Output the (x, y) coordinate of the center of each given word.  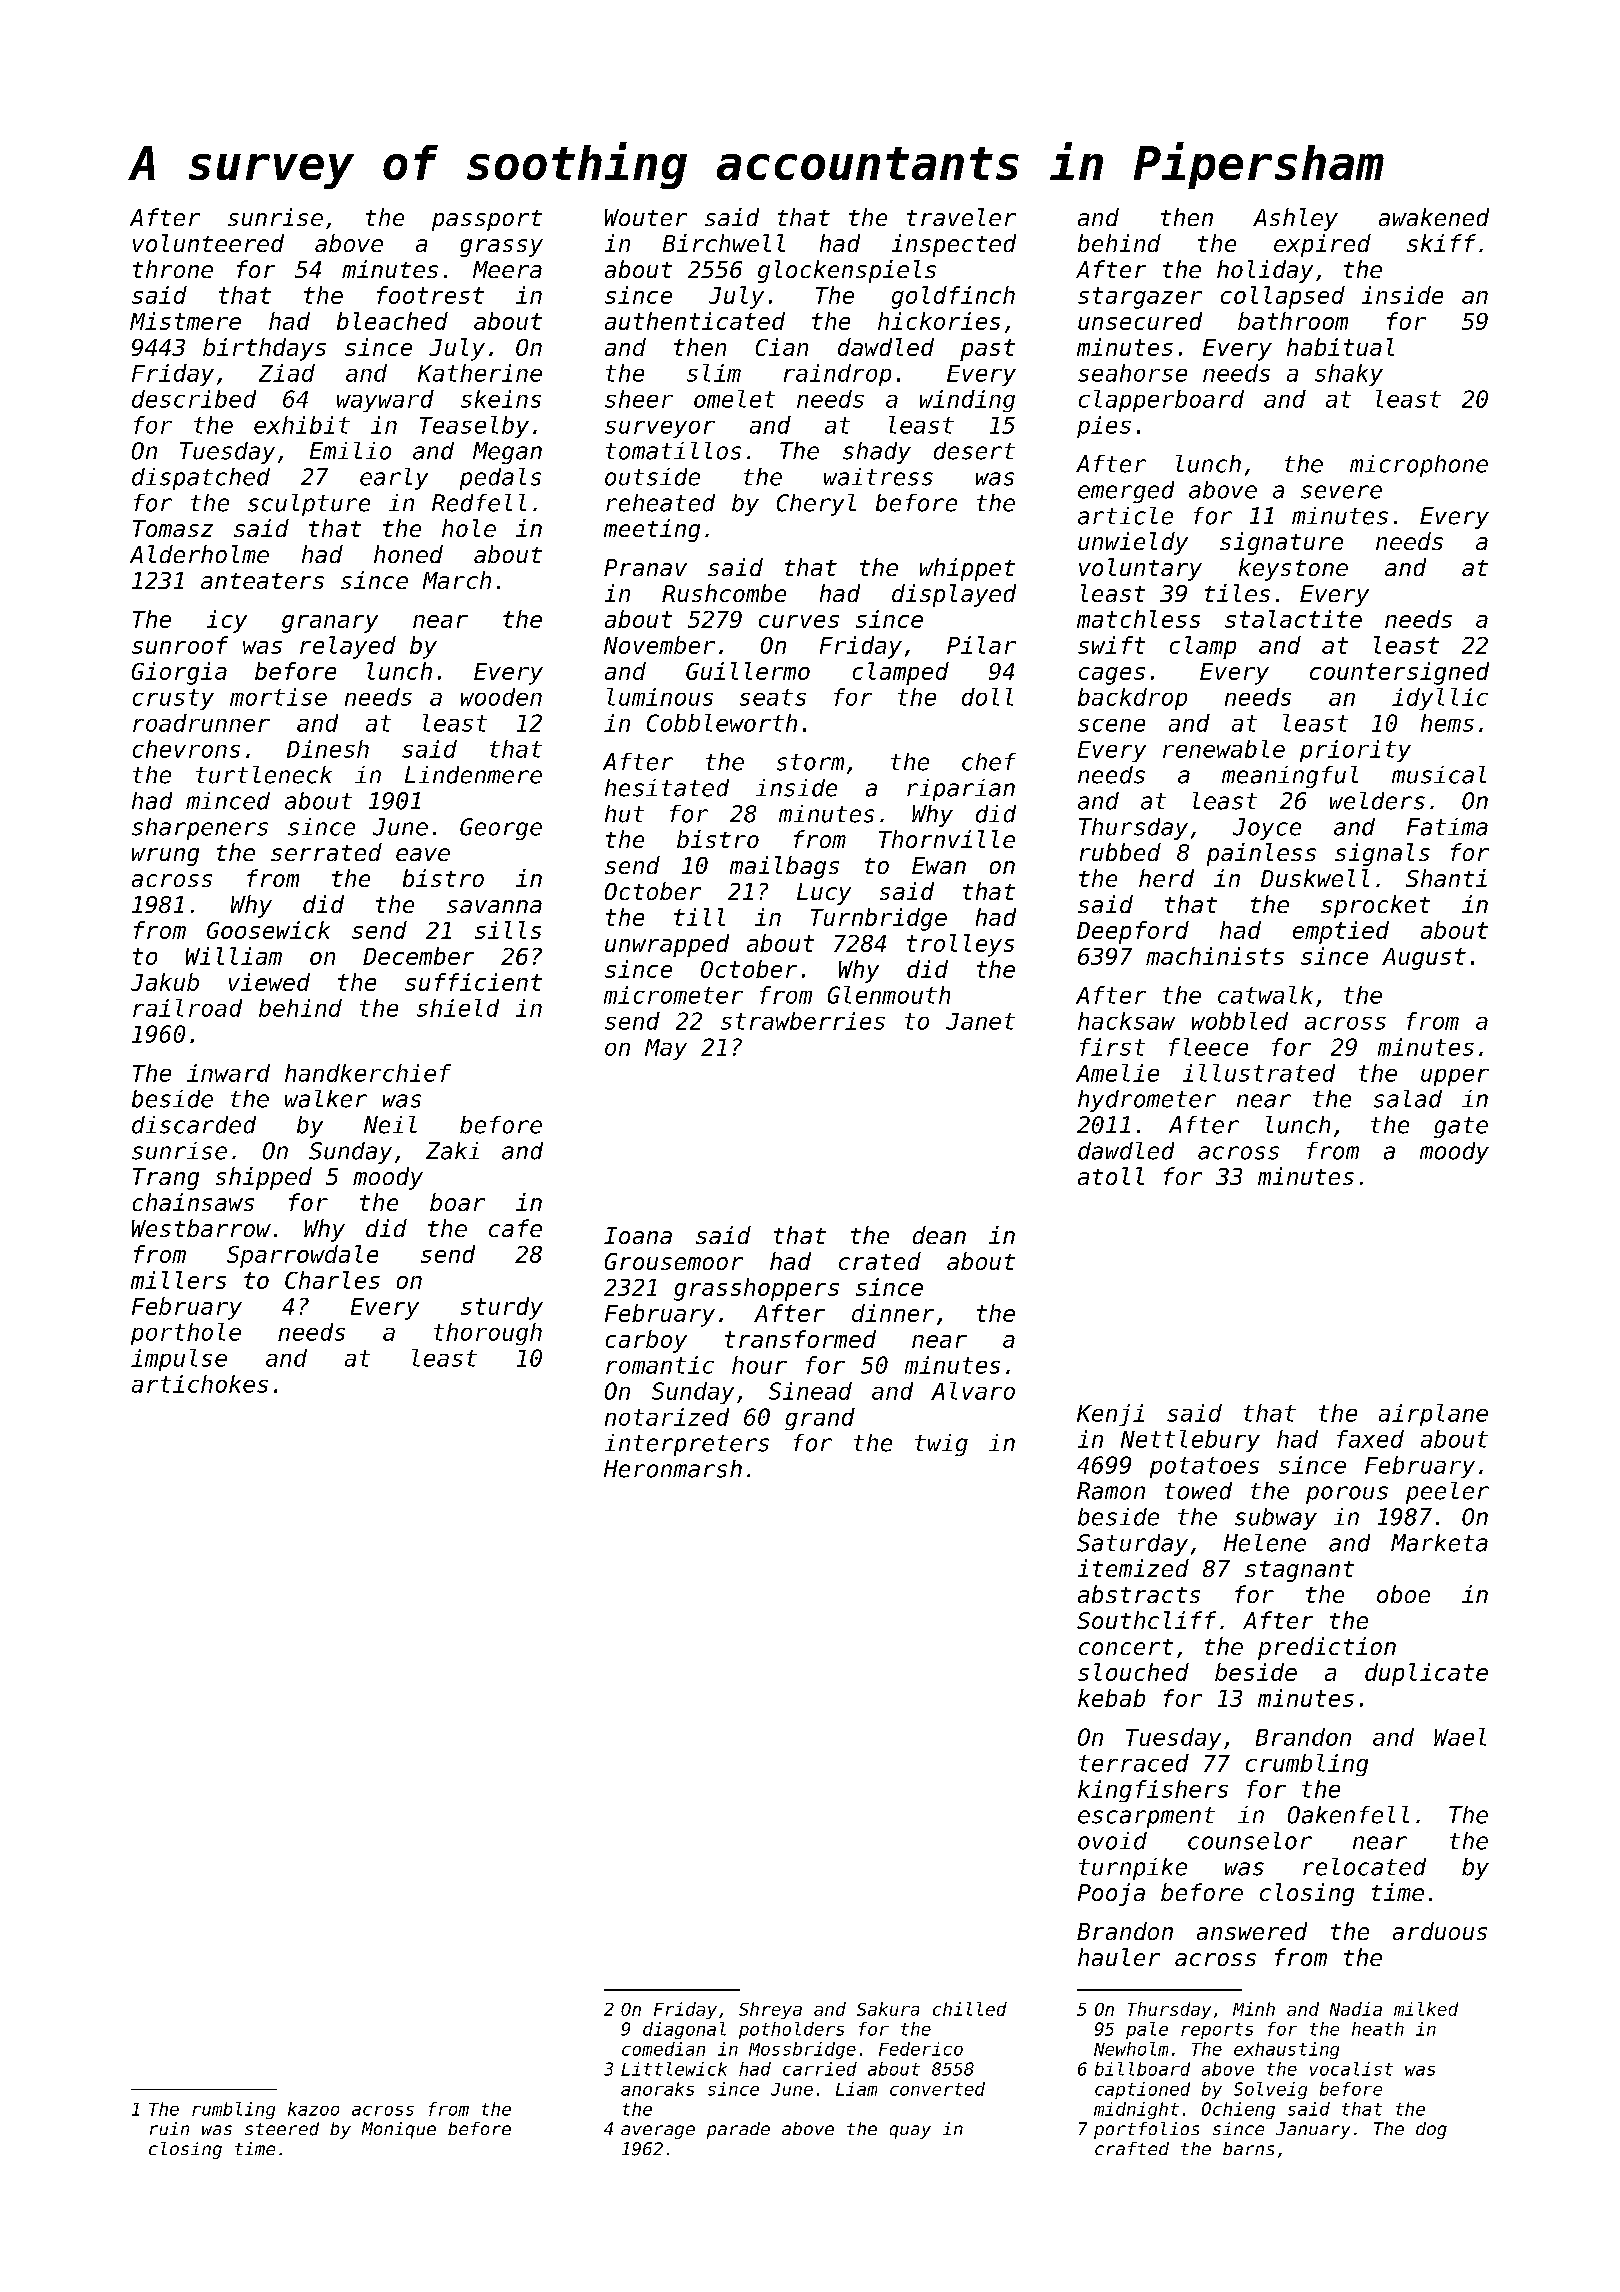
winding (967, 401)
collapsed (1283, 297)
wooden (501, 697)
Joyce (1267, 829)
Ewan (939, 865)
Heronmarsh (673, 1469)
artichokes (200, 1384)
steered (282, 2129)
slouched (1133, 1672)
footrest (430, 295)
